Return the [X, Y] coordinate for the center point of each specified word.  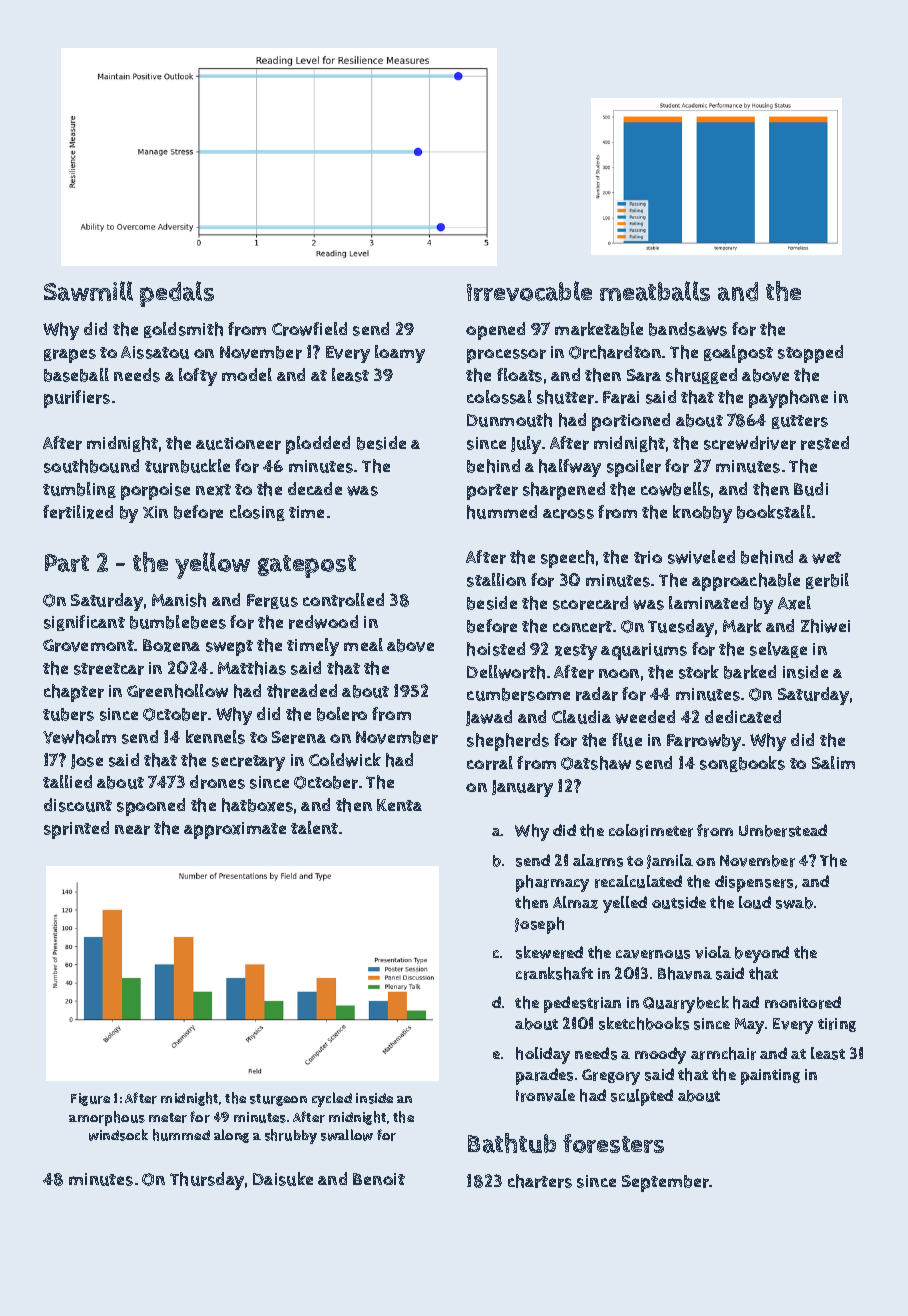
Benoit [379, 1179]
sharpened [564, 491]
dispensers [754, 883]
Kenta [399, 805]
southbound [91, 466]
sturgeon [278, 1100]
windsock [118, 1135]
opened [495, 331]
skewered [549, 952]
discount [78, 805]
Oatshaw [596, 763]
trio [648, 557]
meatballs [655, 291]
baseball [76, 375]
